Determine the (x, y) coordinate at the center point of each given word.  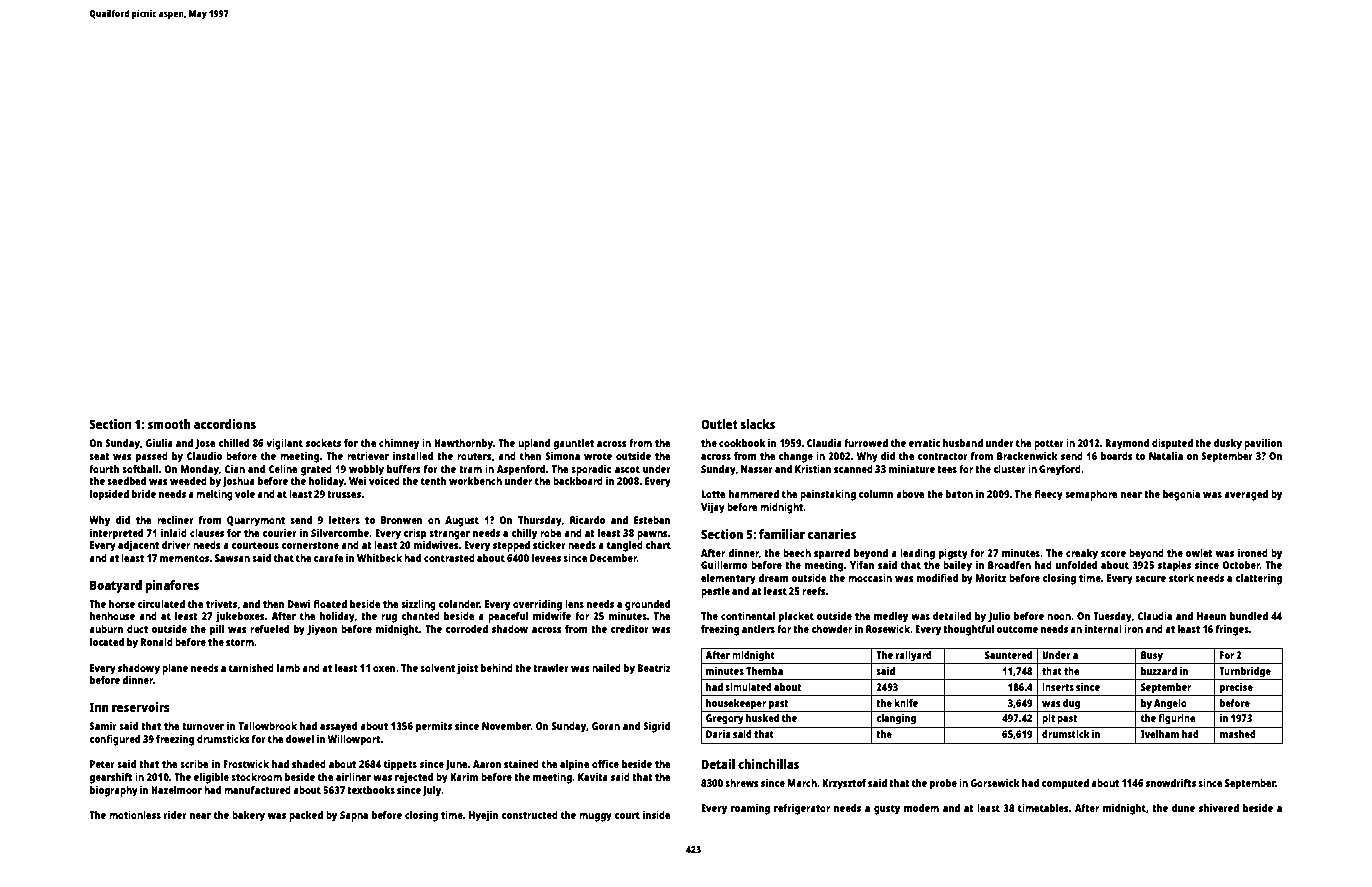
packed (306, 816)
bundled (1249, 616)
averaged (1246, 495)
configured (114, 740)
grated (316, 470)
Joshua (238, 482)
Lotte (713, 494)
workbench (475, 481)
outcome (1017, 629)
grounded (647, 605)
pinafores (172, 586)
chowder (831, 629)
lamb (288, 668)
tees (947, 469)
